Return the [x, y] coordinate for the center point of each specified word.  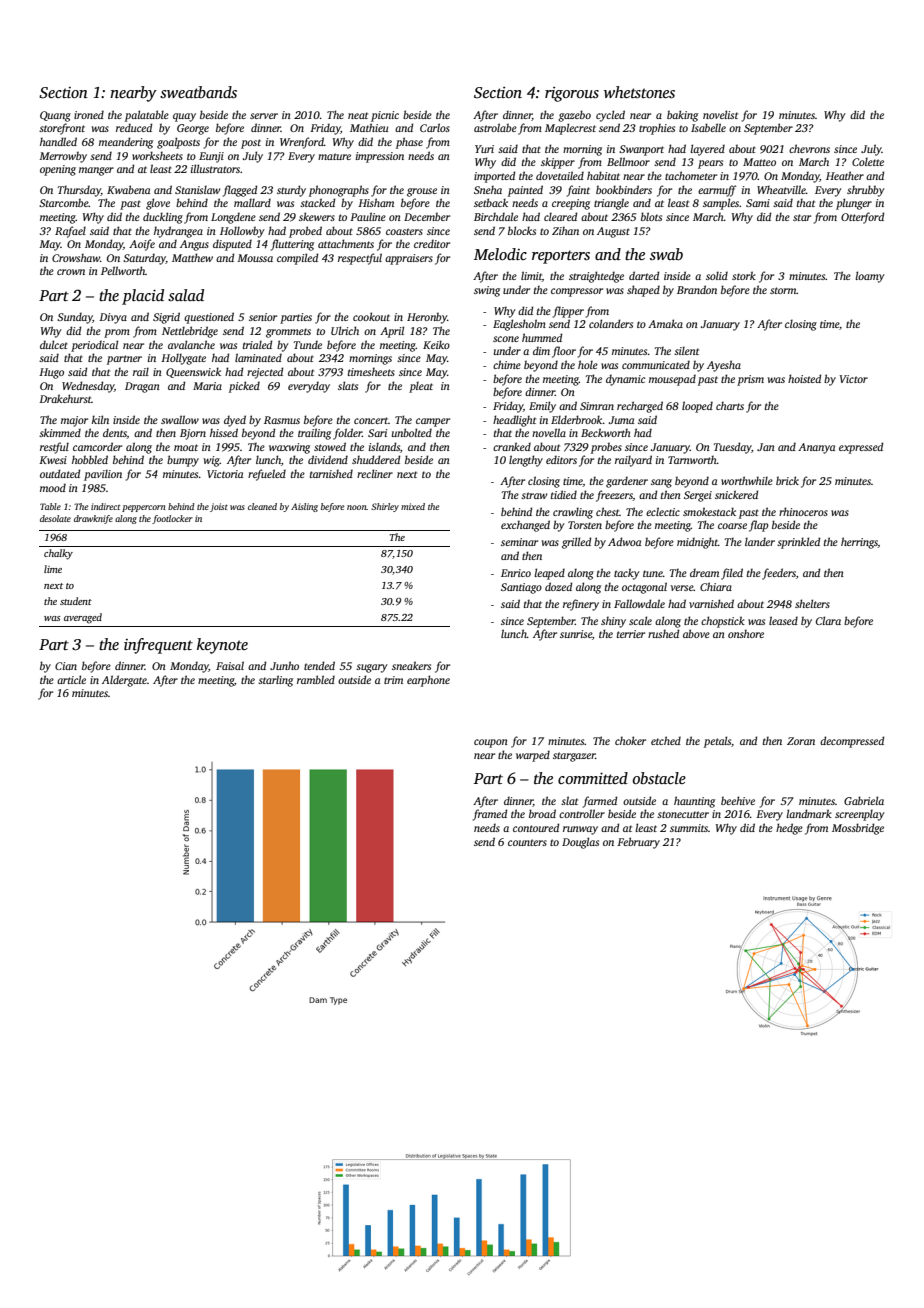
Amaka [665, 323]
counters [527, 842]
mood [53, 487]
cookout [371, 316]
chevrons [809, 148]
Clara [828, 620]
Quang [55, 116]
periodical [94, 346]
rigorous [572, 94]
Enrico [516, 573]
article [71, 679]
